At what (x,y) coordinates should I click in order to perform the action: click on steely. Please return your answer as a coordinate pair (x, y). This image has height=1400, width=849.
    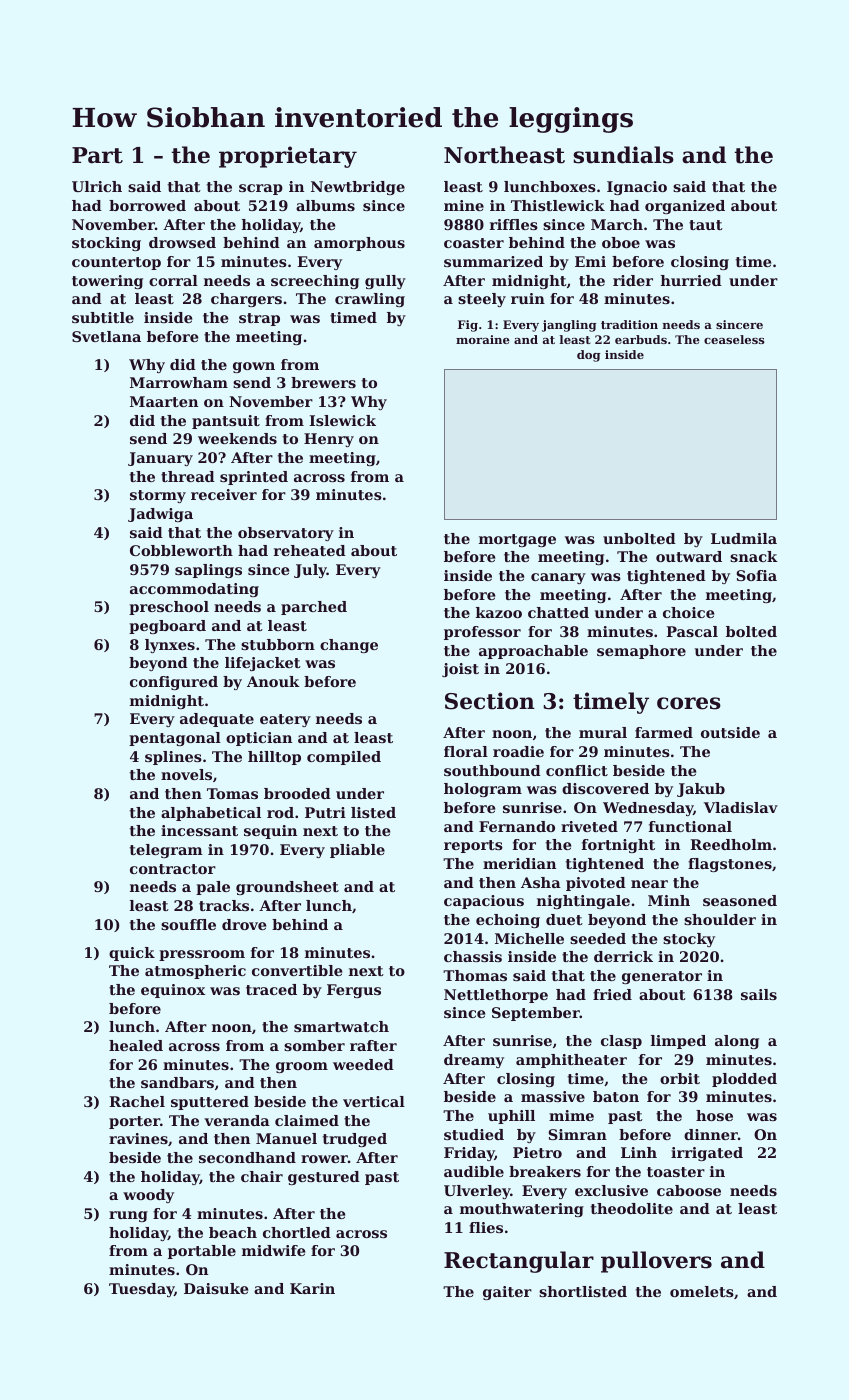
    Looking at the image, I should click on (482, 300).
